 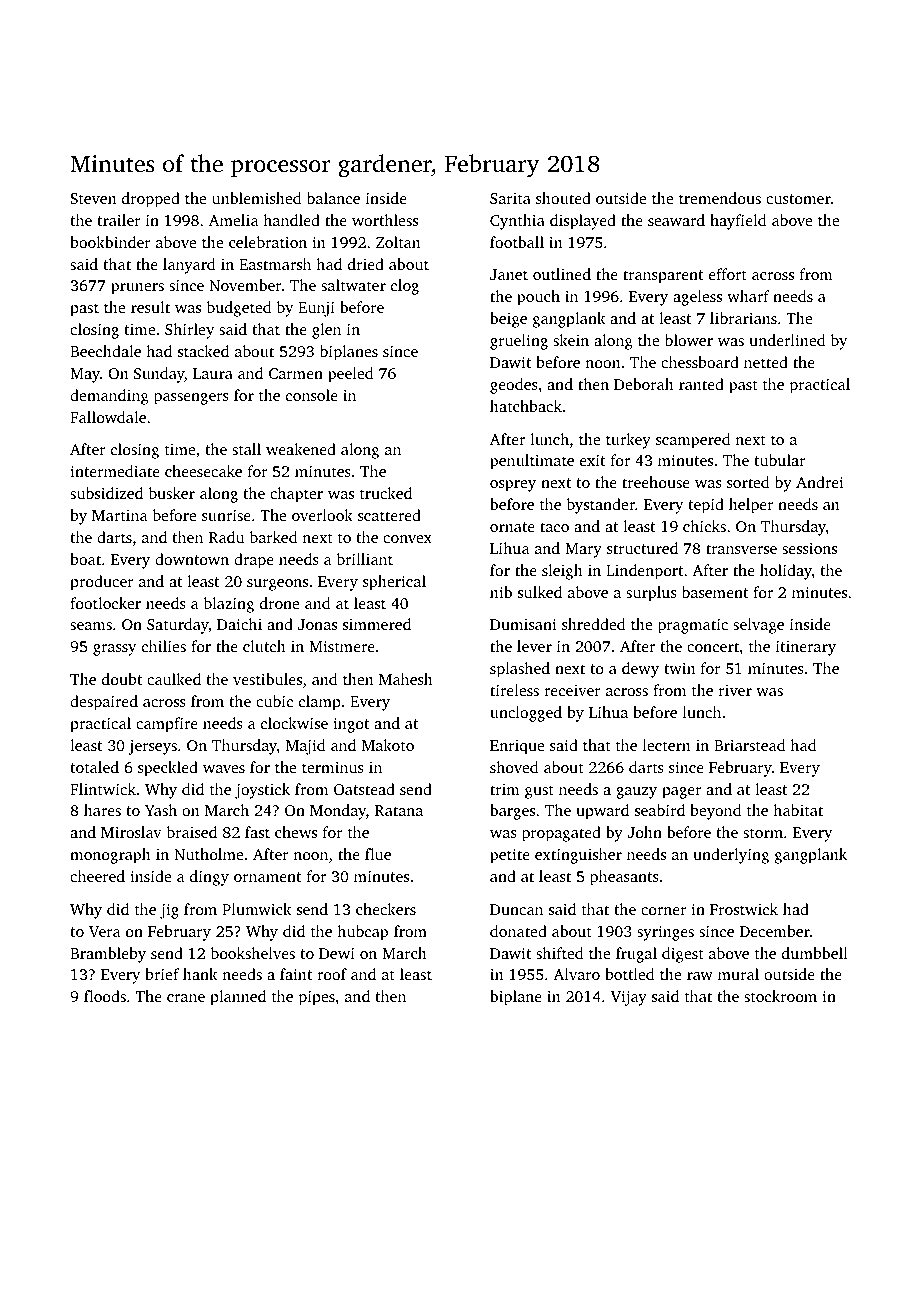 I want to click on simmered, so click(x=377, y=624).
